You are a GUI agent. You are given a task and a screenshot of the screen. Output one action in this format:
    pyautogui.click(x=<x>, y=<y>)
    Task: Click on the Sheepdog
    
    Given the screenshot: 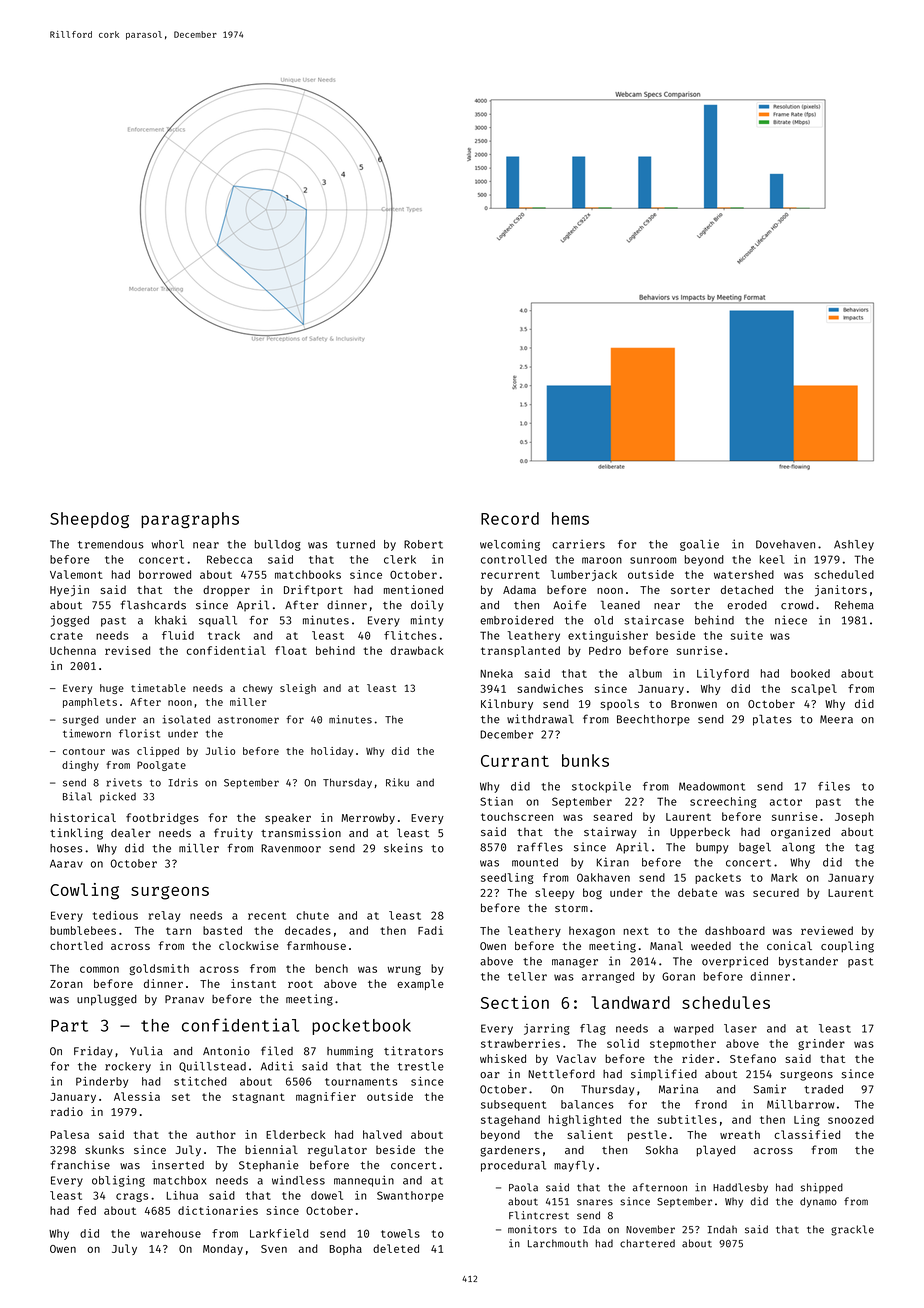 What is the action you would take?
    pyautogui.click(x=89, y=520)
